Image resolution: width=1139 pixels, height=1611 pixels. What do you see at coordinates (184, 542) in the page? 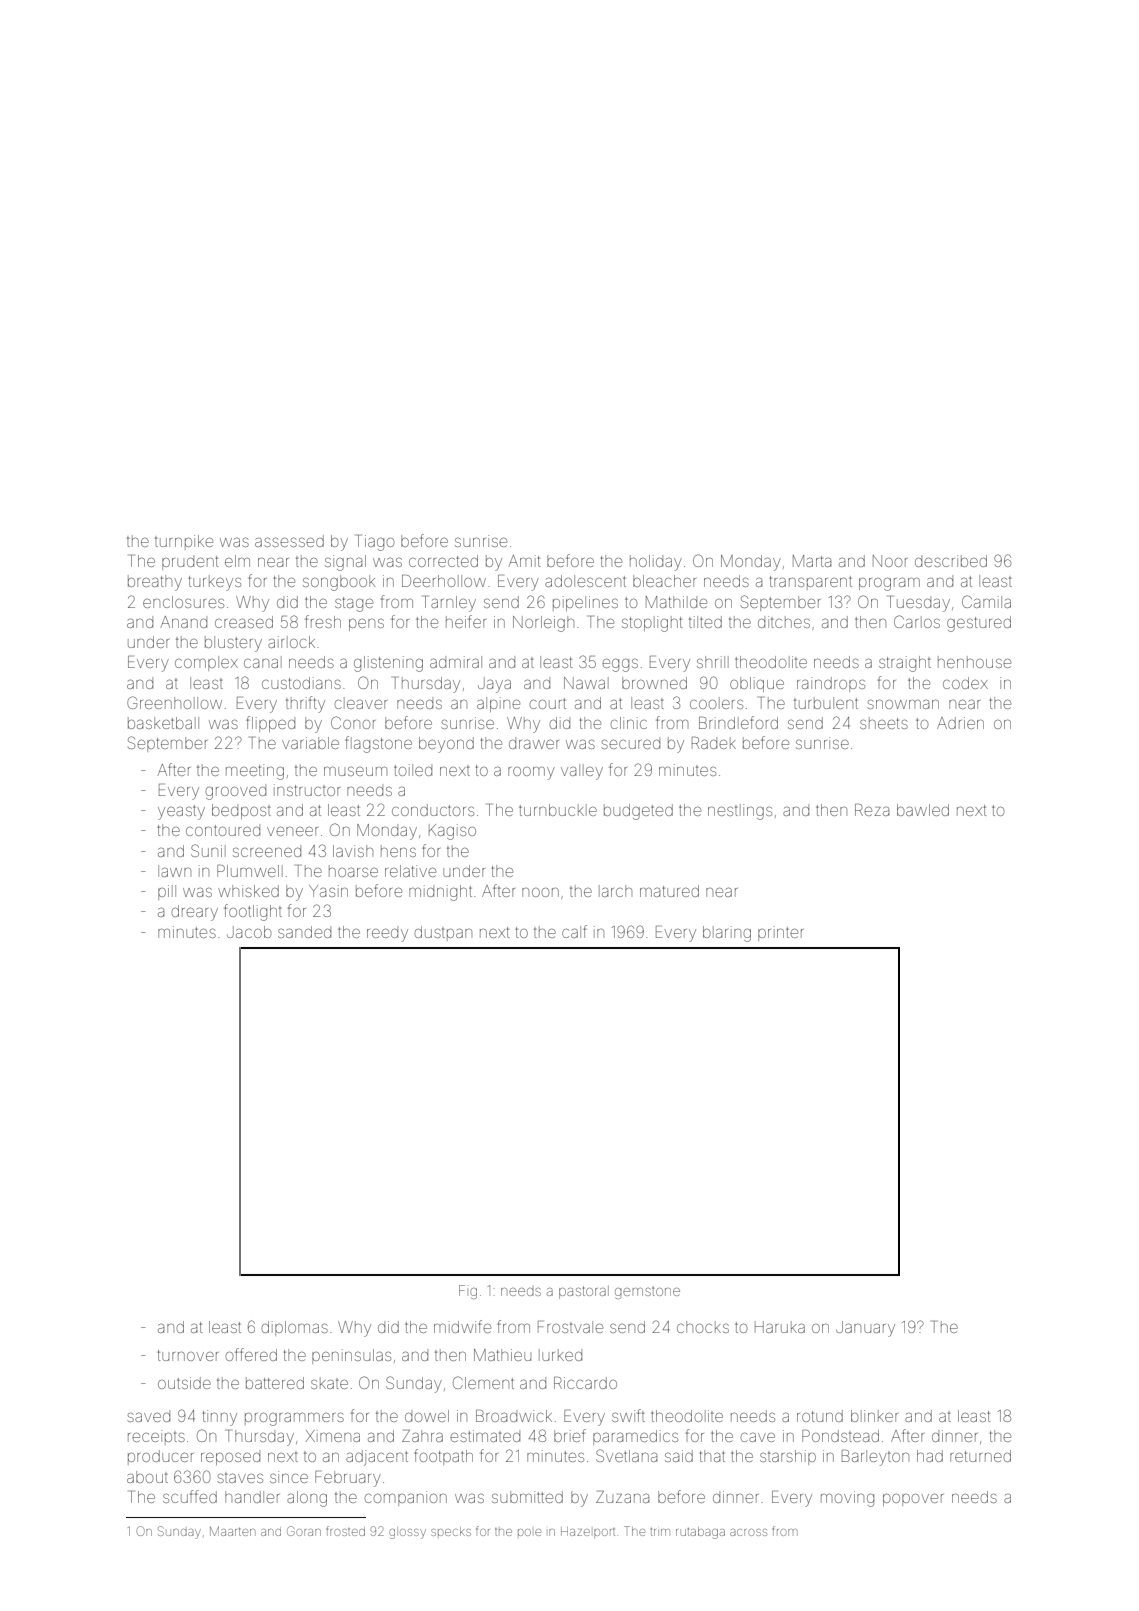
I see `turnpike` at bounding box center [184, 542].
